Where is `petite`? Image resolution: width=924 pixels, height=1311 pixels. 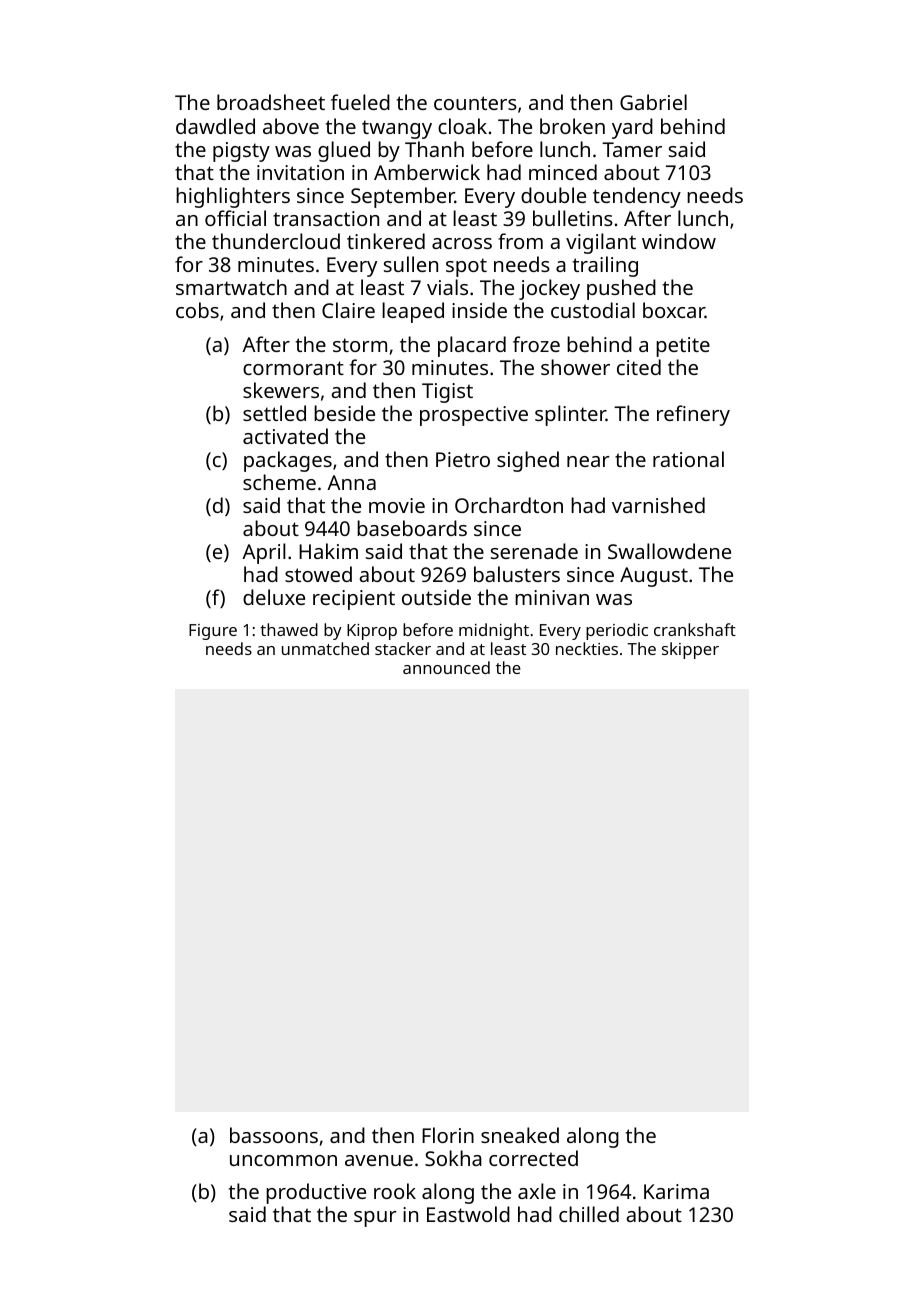 petite is located at coordinates (683, 347).
